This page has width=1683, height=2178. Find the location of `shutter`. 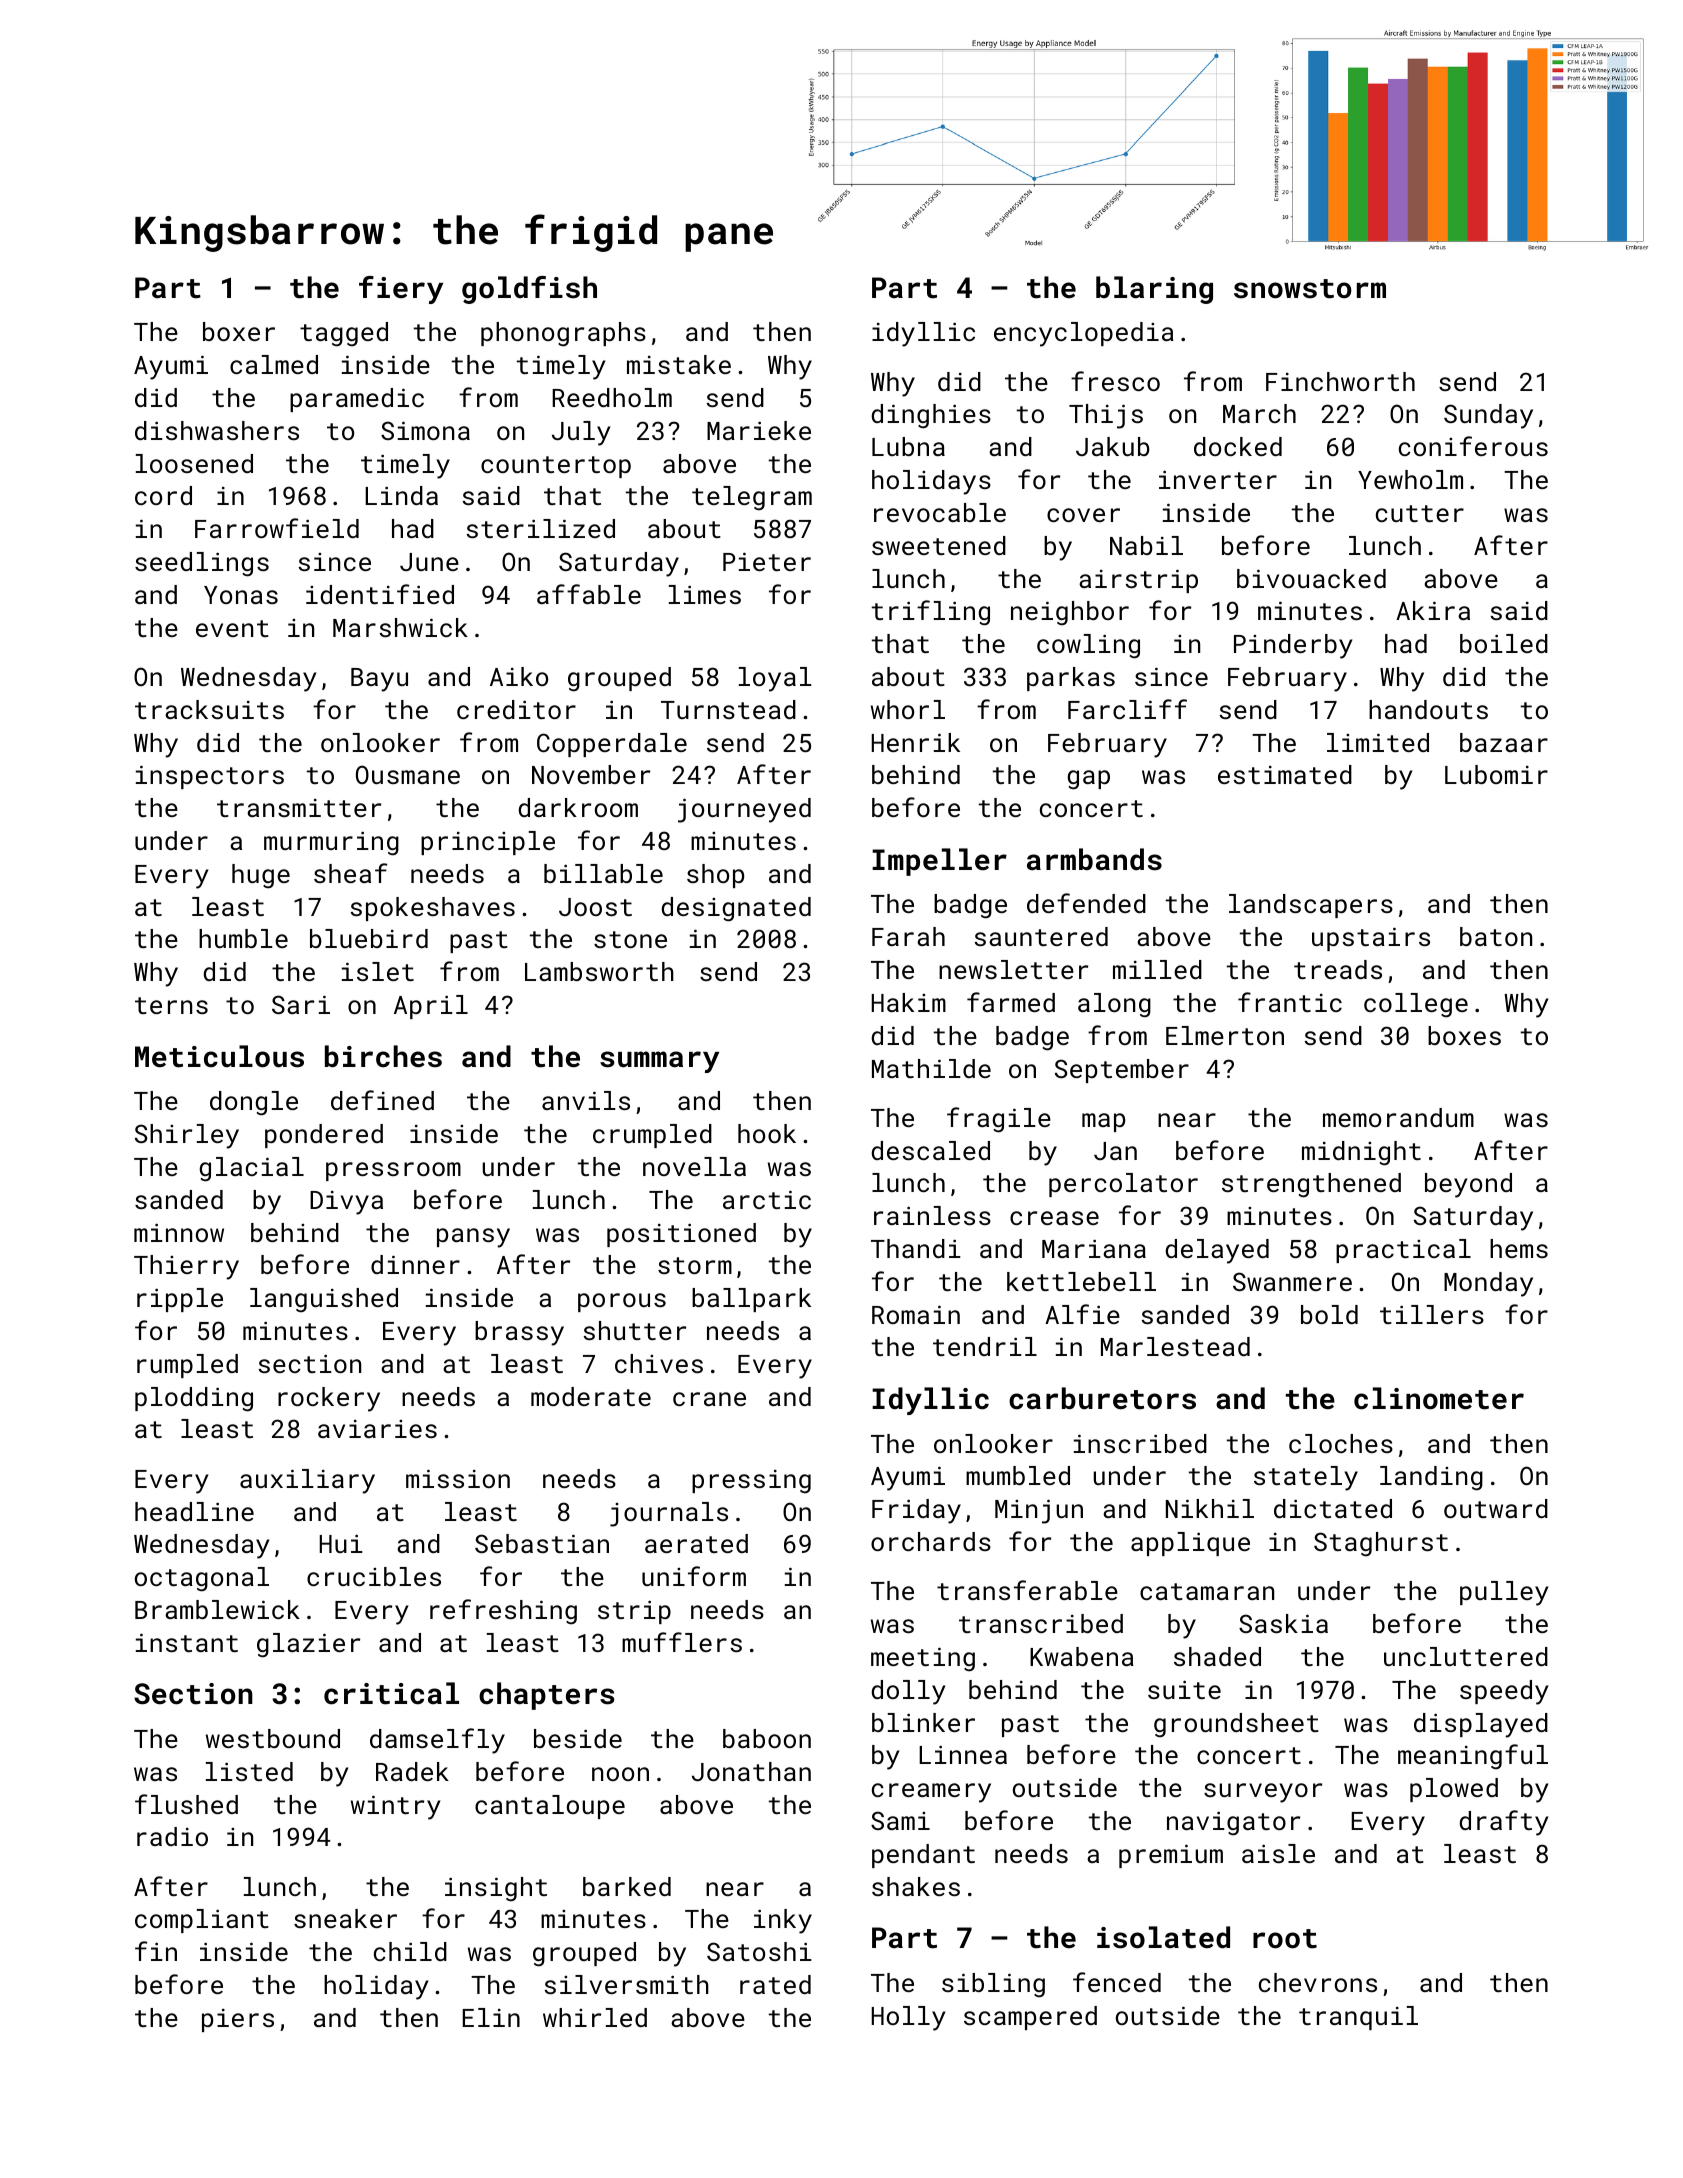

shutter is located at coordinates (635, 1330).
